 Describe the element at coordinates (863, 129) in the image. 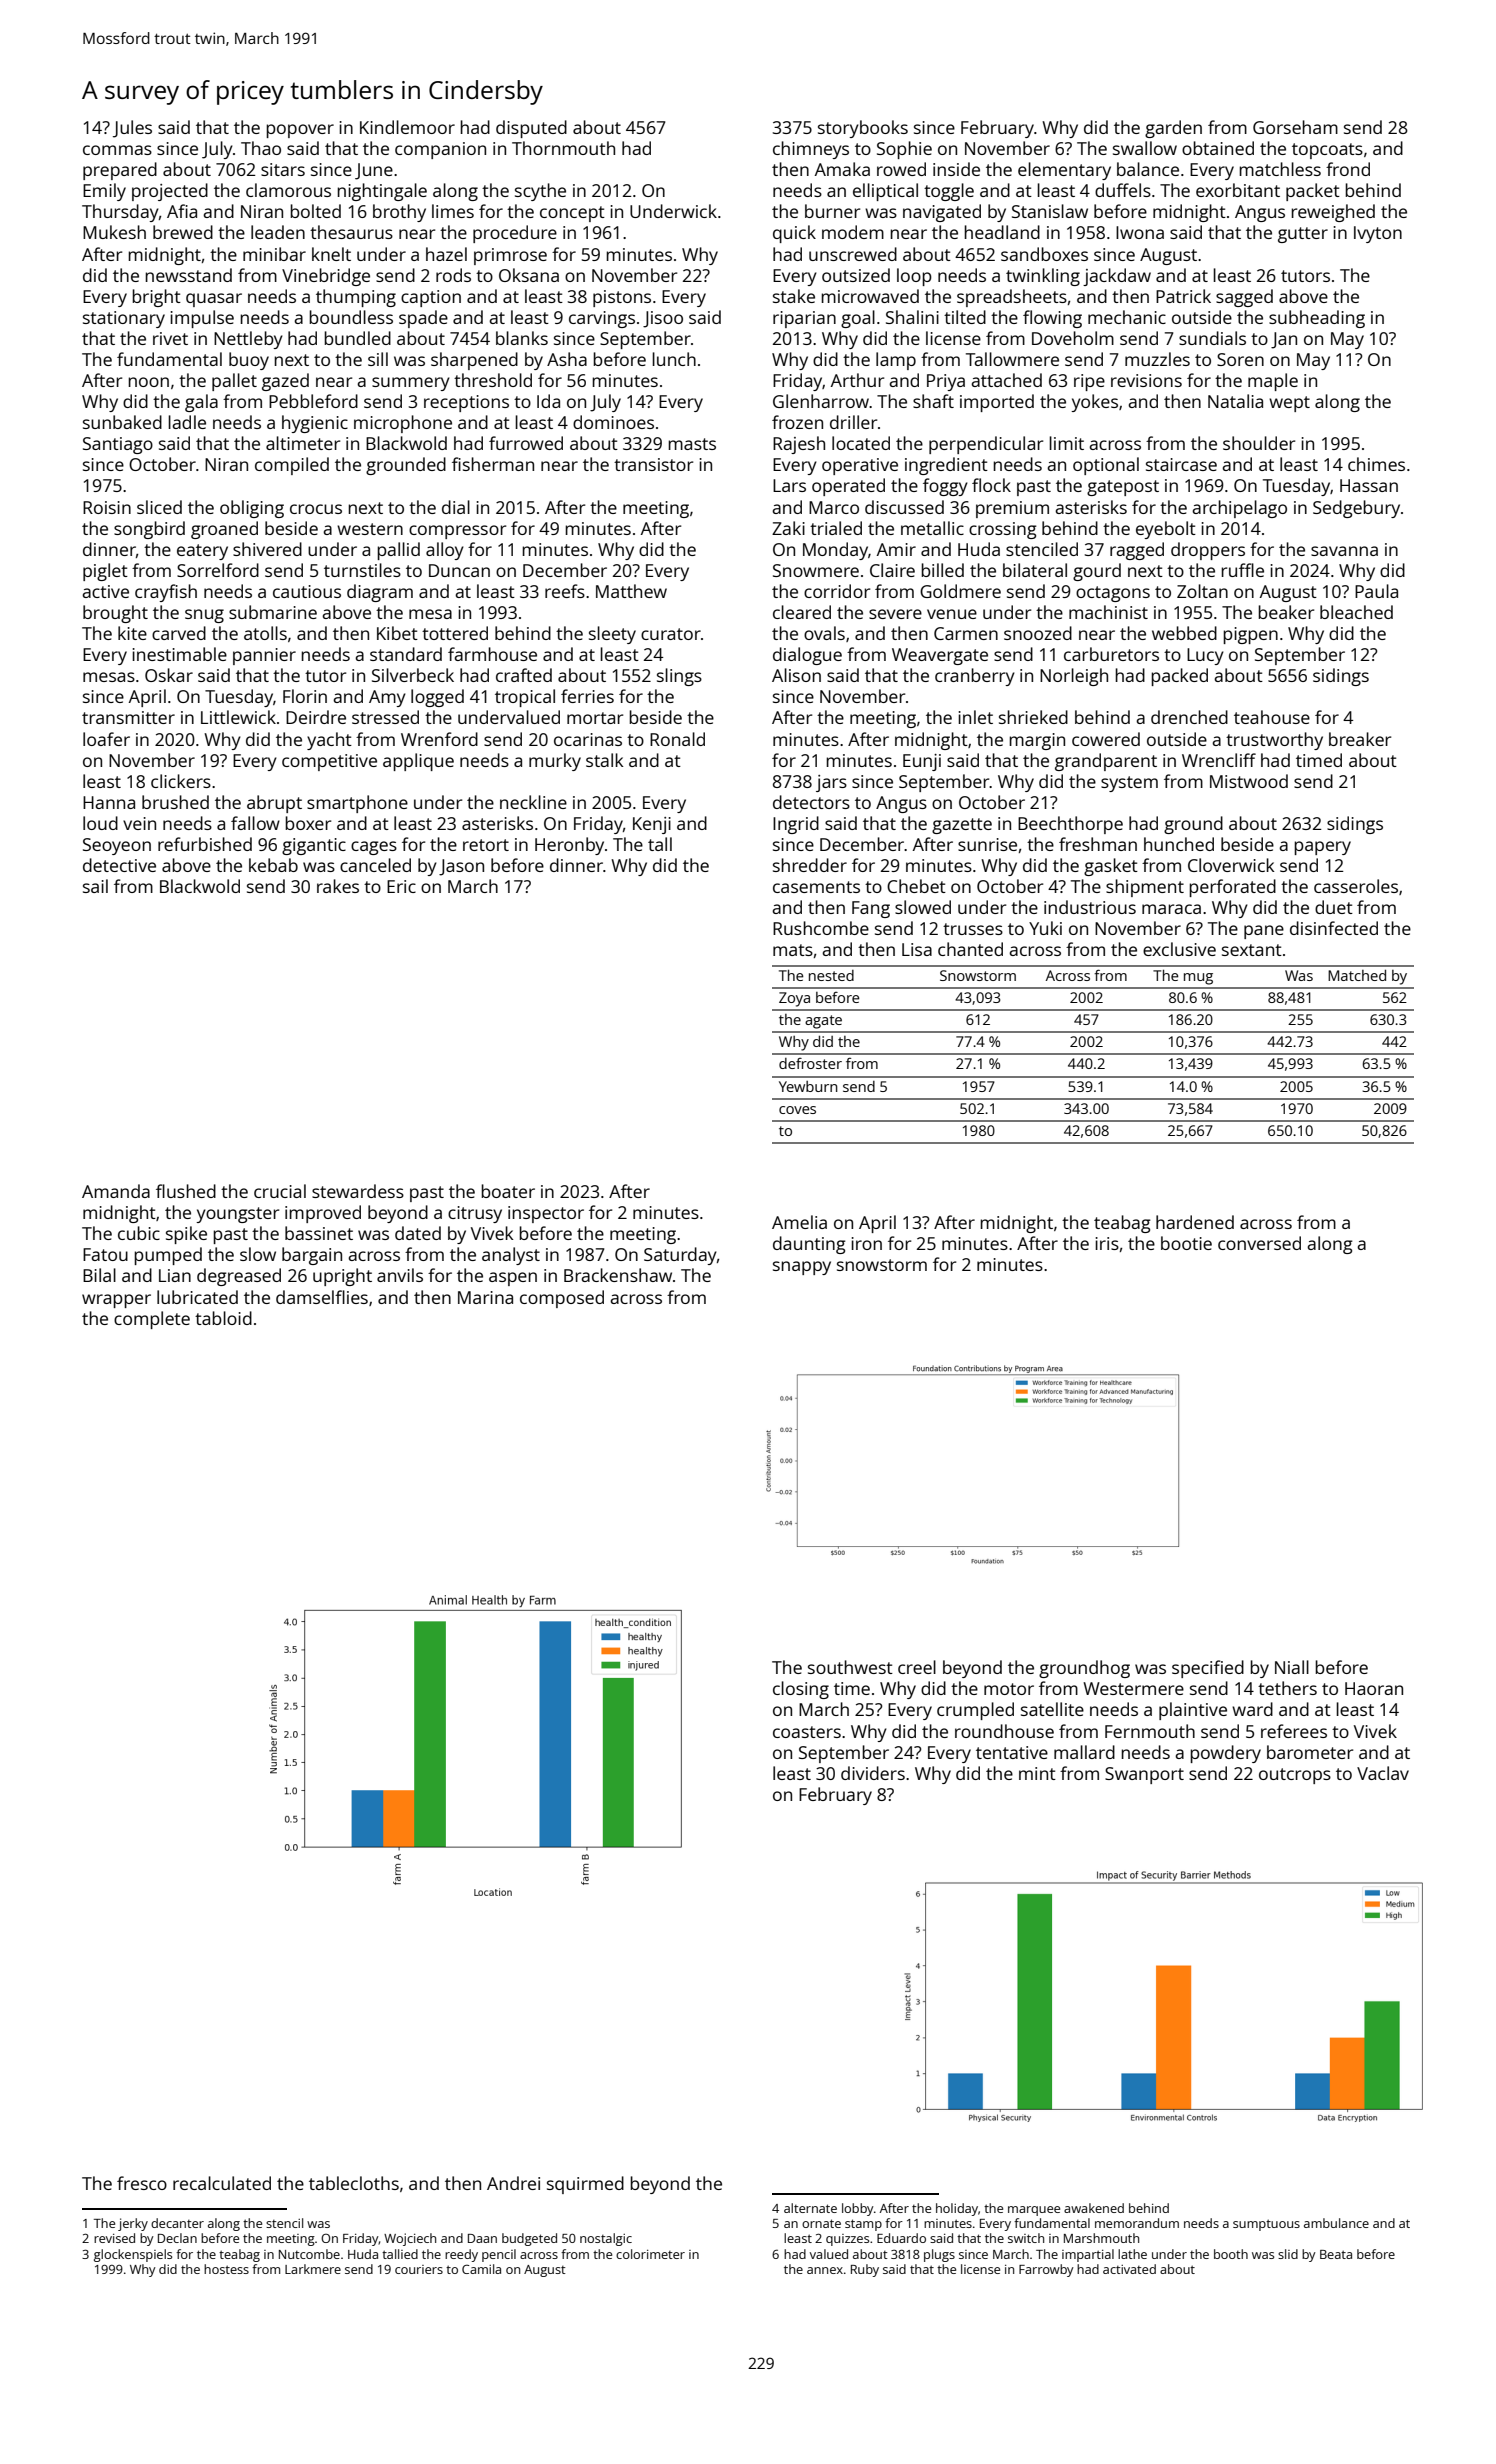

I see `storybooks` at that location.
